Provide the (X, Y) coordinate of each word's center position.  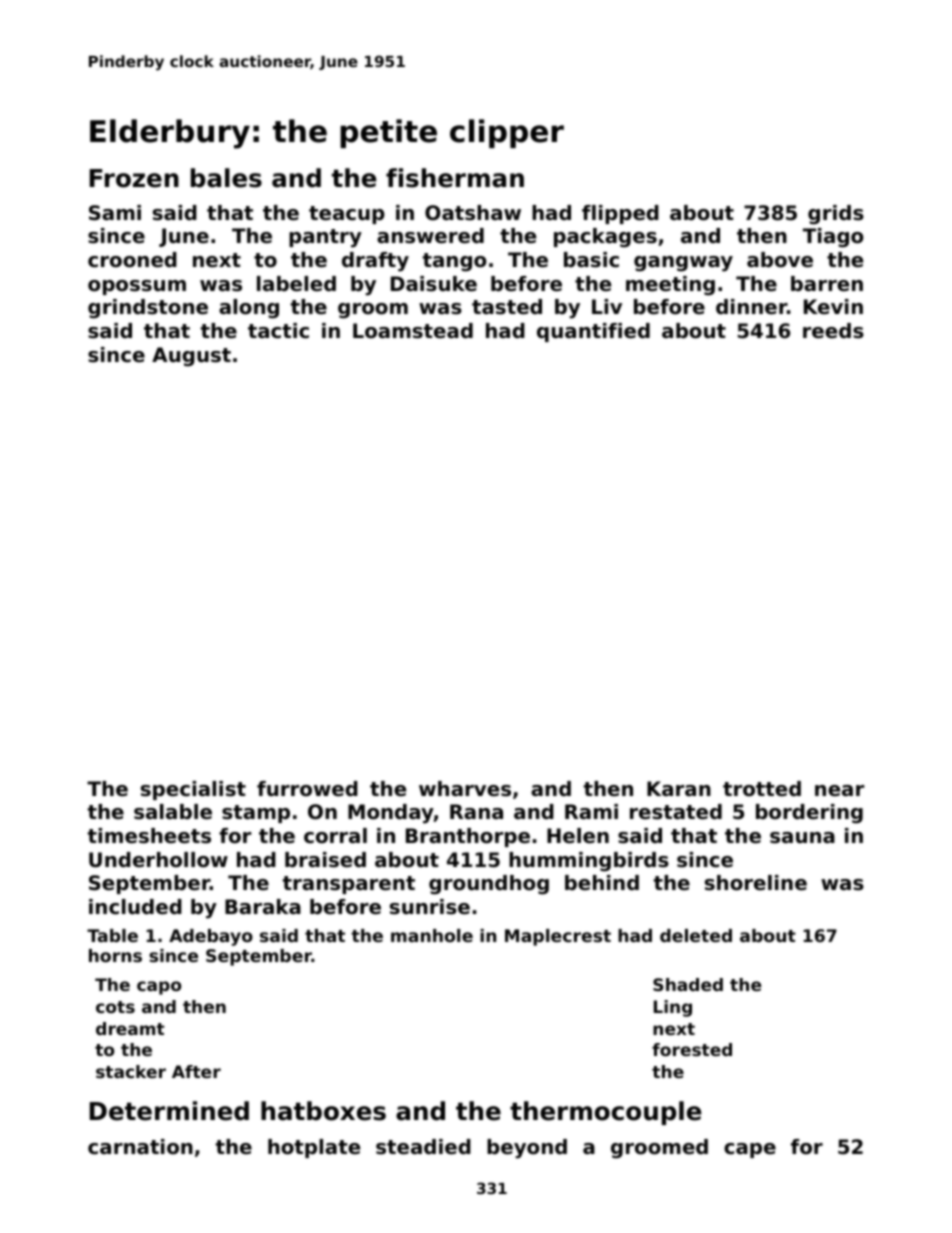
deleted (696, 935)
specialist (193, 790)
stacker (131, 1071)
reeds (833, 331)
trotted (762, 789)
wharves (465, 789)
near (839, 791)
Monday (391, 814)
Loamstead (413, 331)
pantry (325, 238)
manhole (432, 935)
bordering (809, 814)
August (191, 357)
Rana (476, 812)
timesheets (149, 836)
